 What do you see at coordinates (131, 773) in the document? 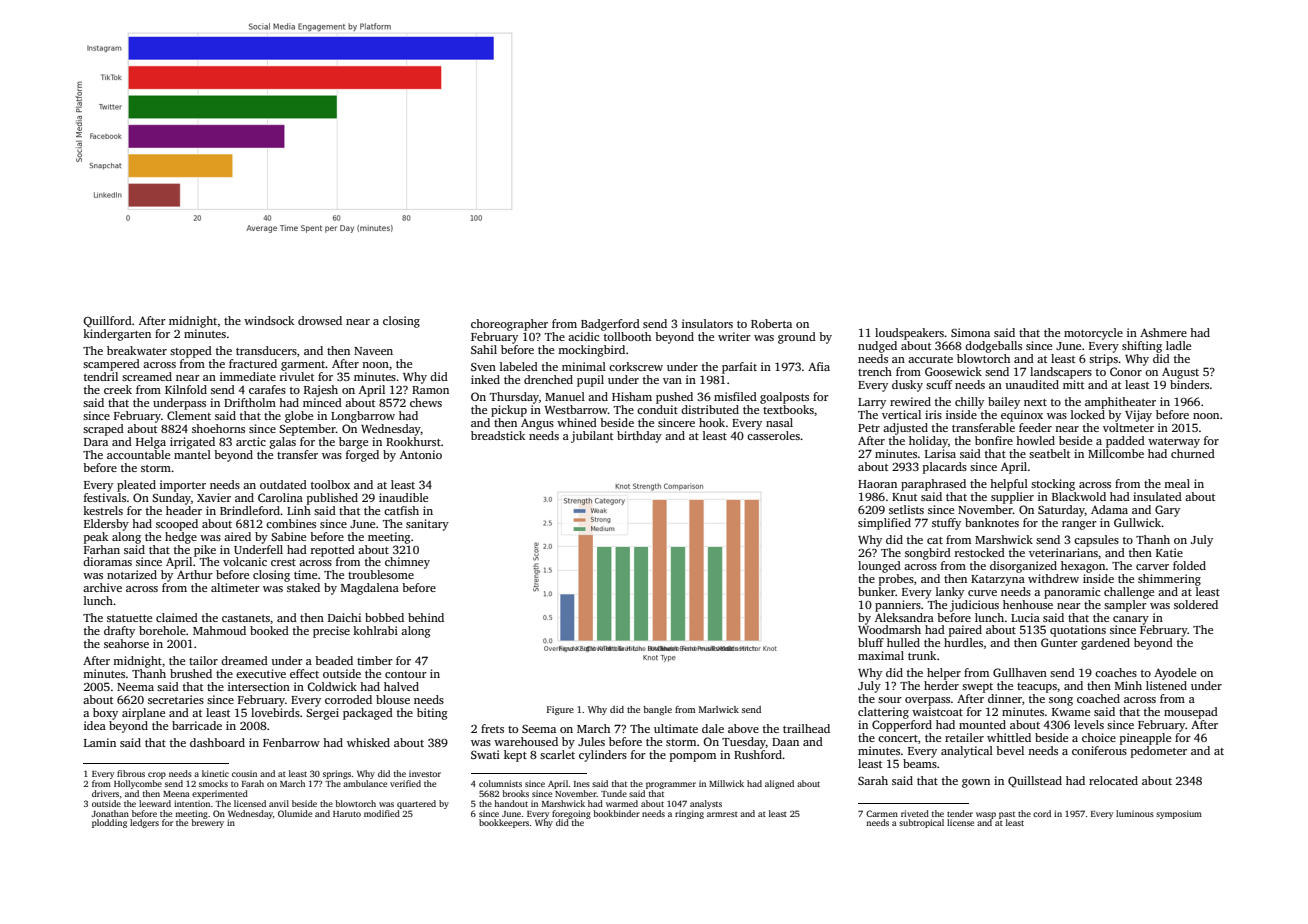
I see `fibrous` at bounding box center [131, 773].
